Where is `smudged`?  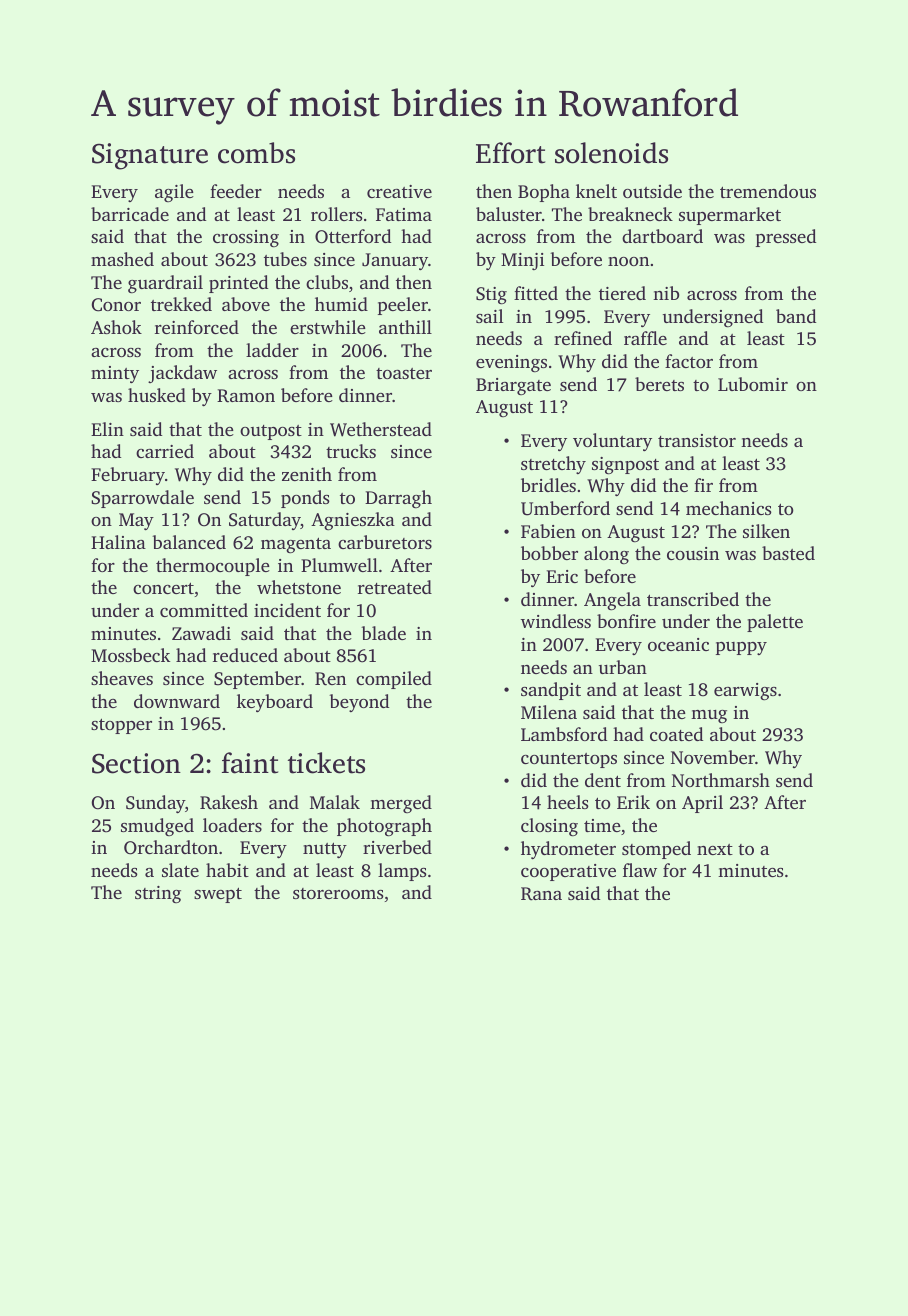 smudged is located at coordinates (157, 827).
